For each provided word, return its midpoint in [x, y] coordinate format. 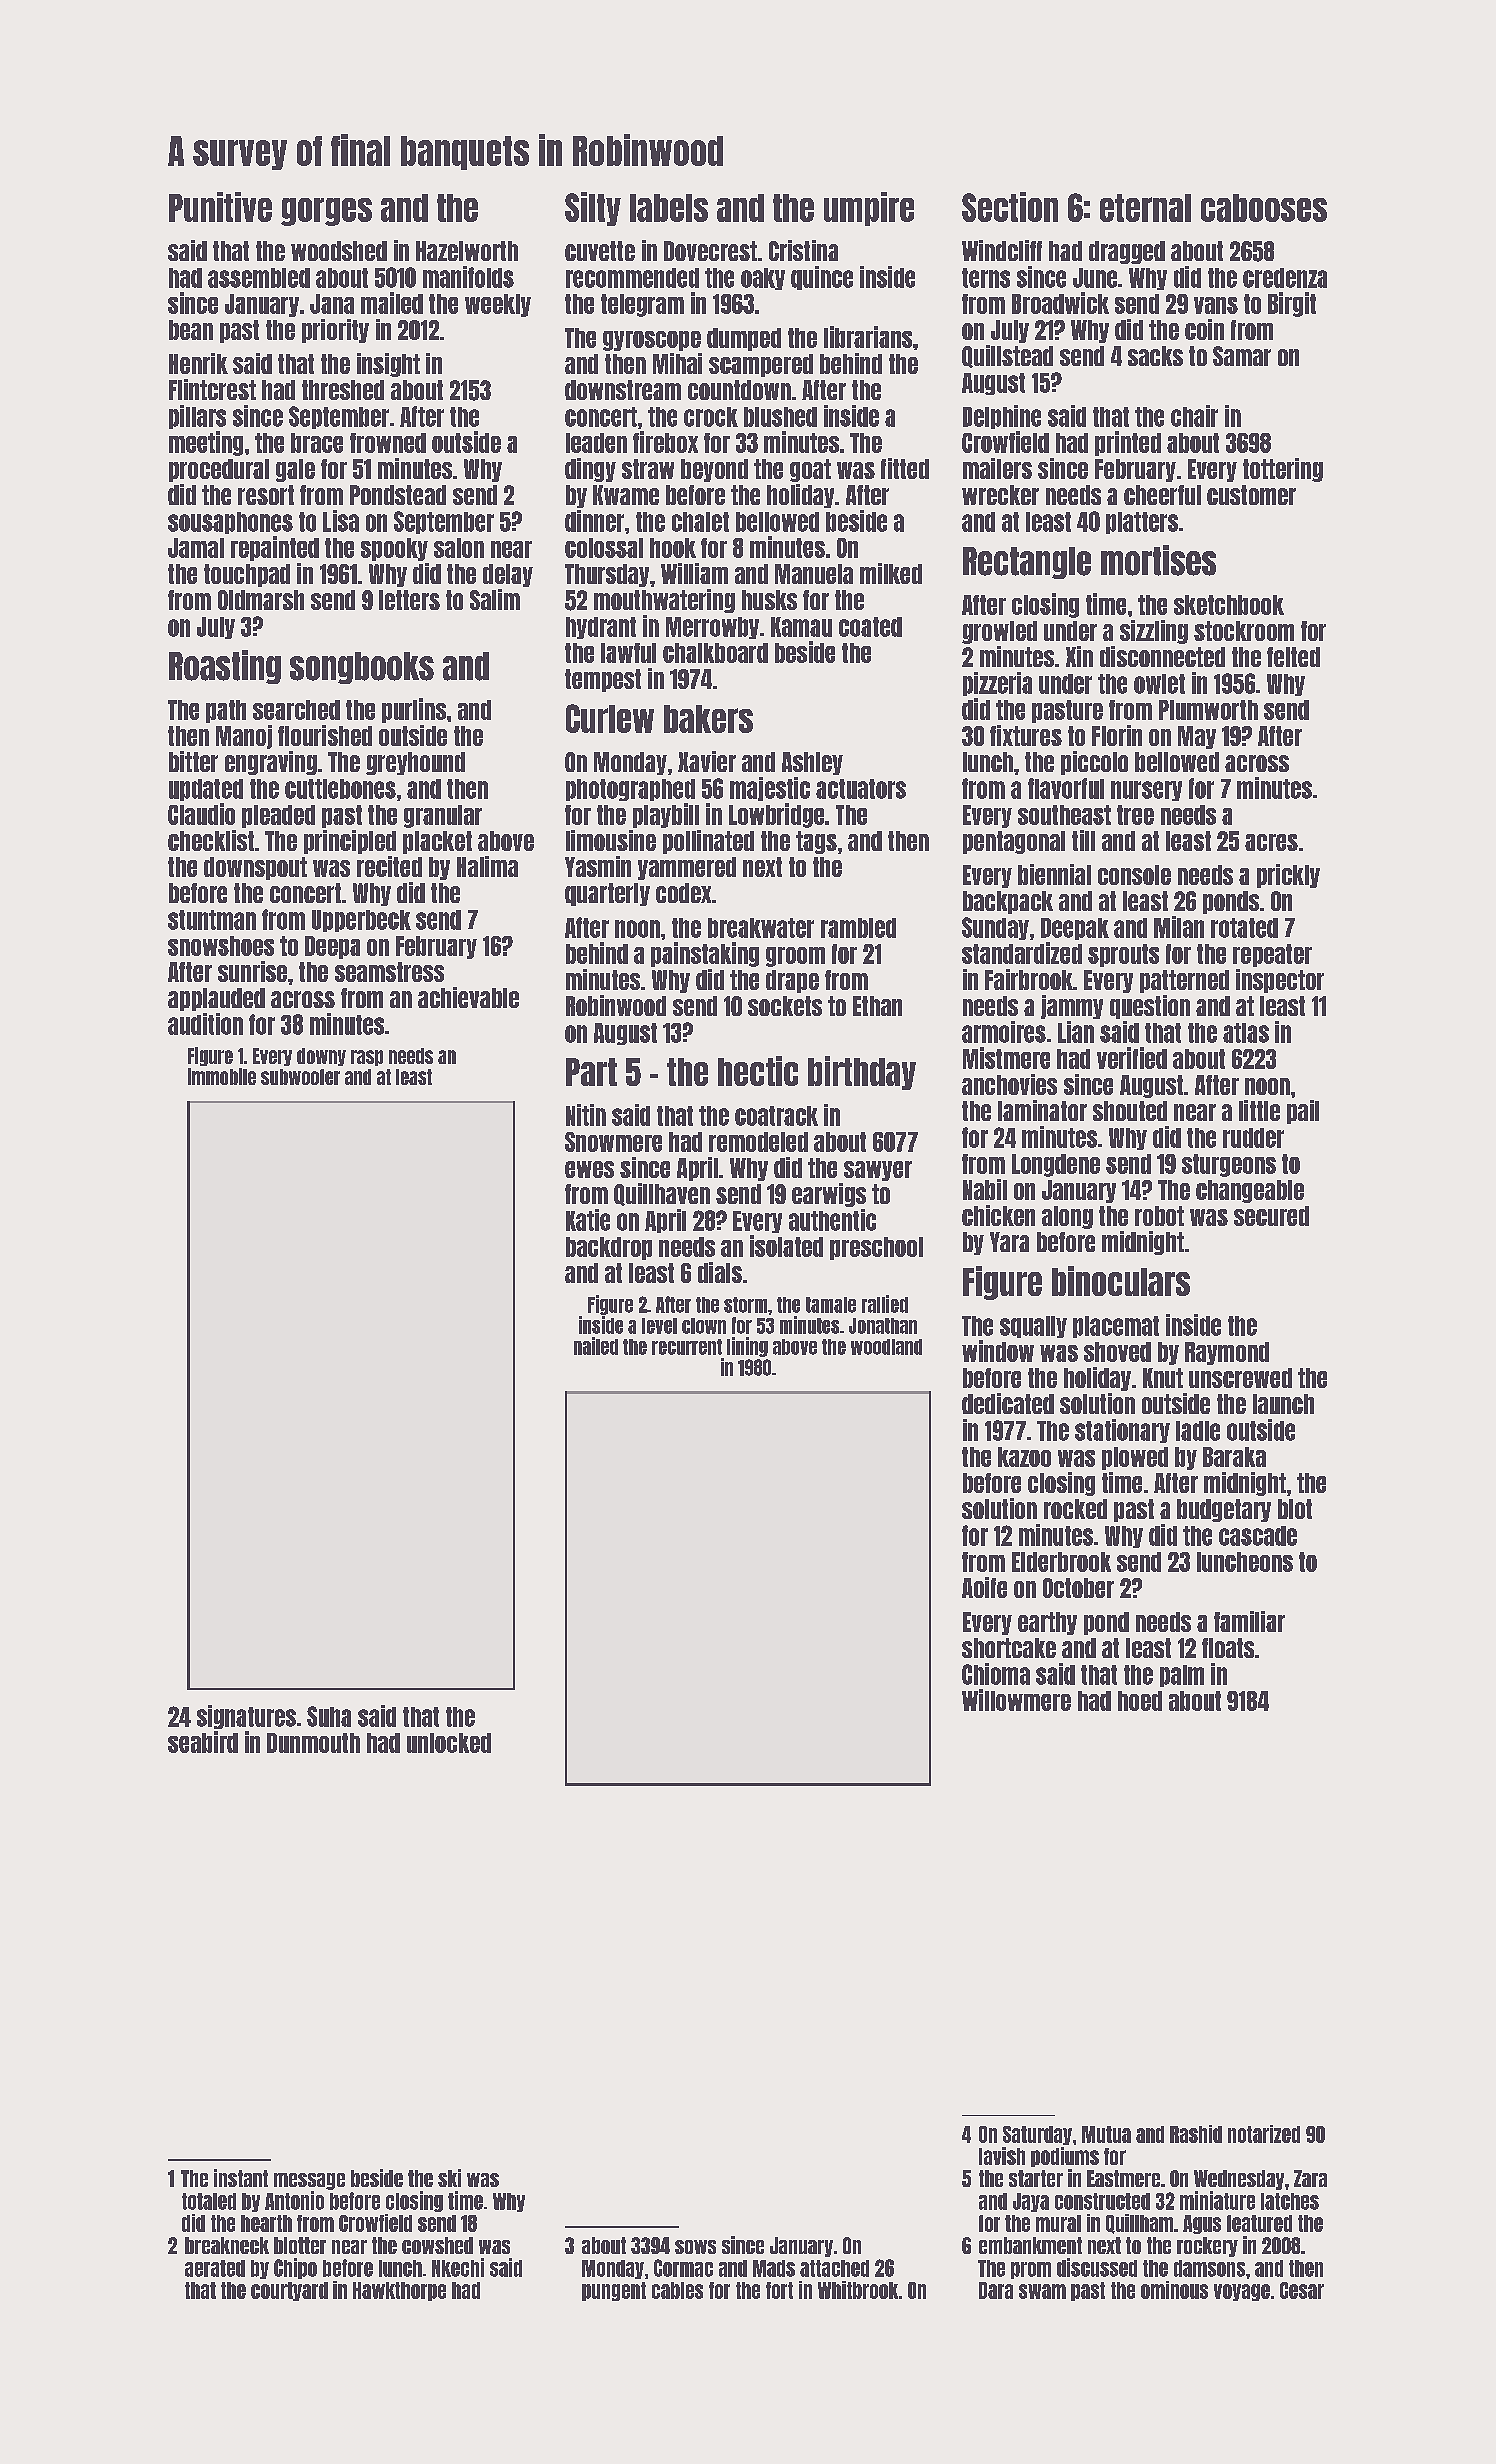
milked [891, 573]
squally [1033, 1327]
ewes [589, 1169]
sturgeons [1229, 1165]
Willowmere [1016, 1700]
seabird [203, 1742]
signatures [246, 1717]
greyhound [415, 763]
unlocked [449, 1743]
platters [1142, 523]
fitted [905, 468]
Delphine [1002, 417]
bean [191, 330]
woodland [886, 1347]
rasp [367, 1058]
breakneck [227, 2245]
